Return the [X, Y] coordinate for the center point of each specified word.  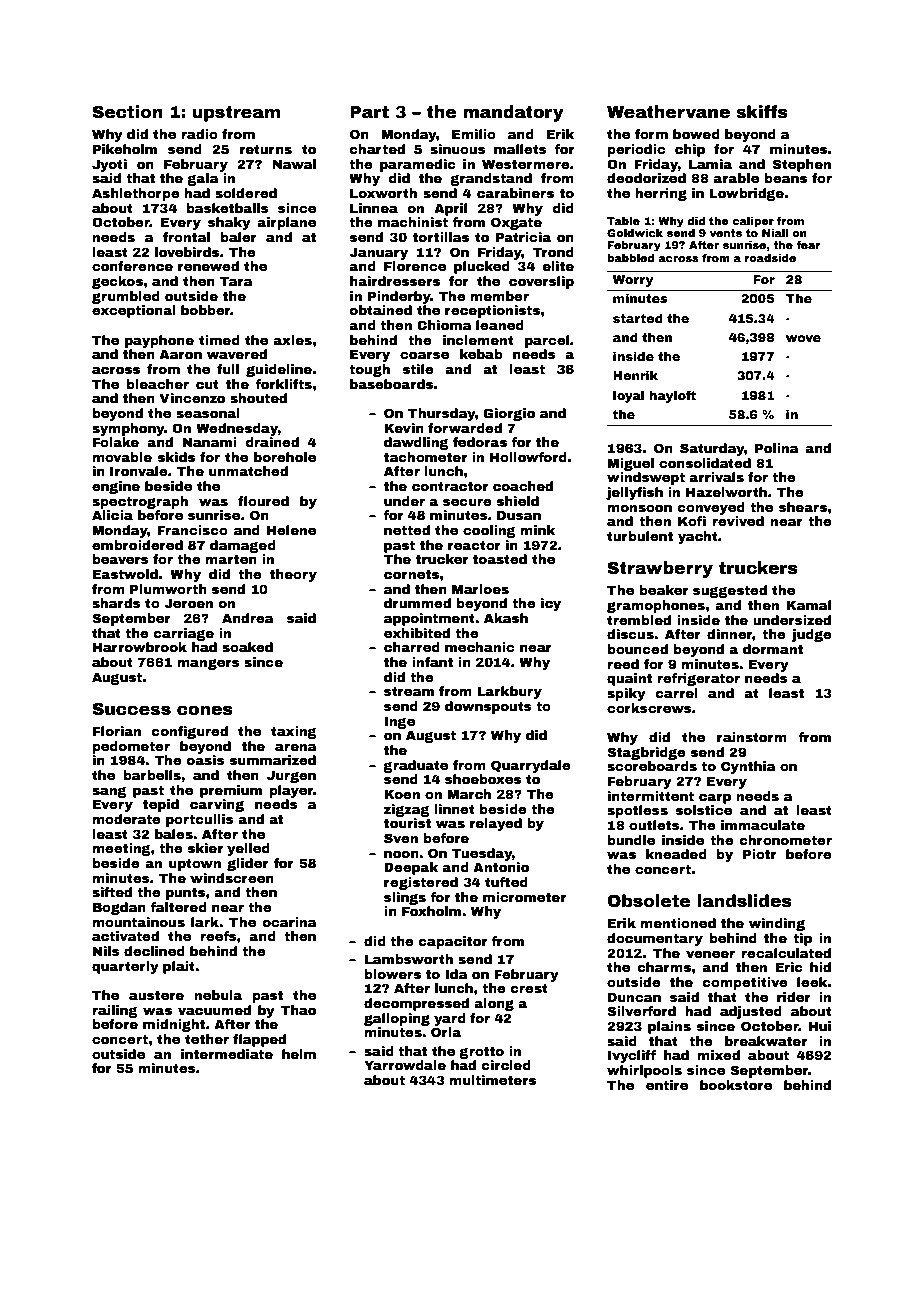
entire [667, 1085]
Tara [236, 281]
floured [263, 501]
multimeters [492, 1080]
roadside [770, 258]
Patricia [523, 237]
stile [418, 369]
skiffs [762, 112]
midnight [174, 1025]
